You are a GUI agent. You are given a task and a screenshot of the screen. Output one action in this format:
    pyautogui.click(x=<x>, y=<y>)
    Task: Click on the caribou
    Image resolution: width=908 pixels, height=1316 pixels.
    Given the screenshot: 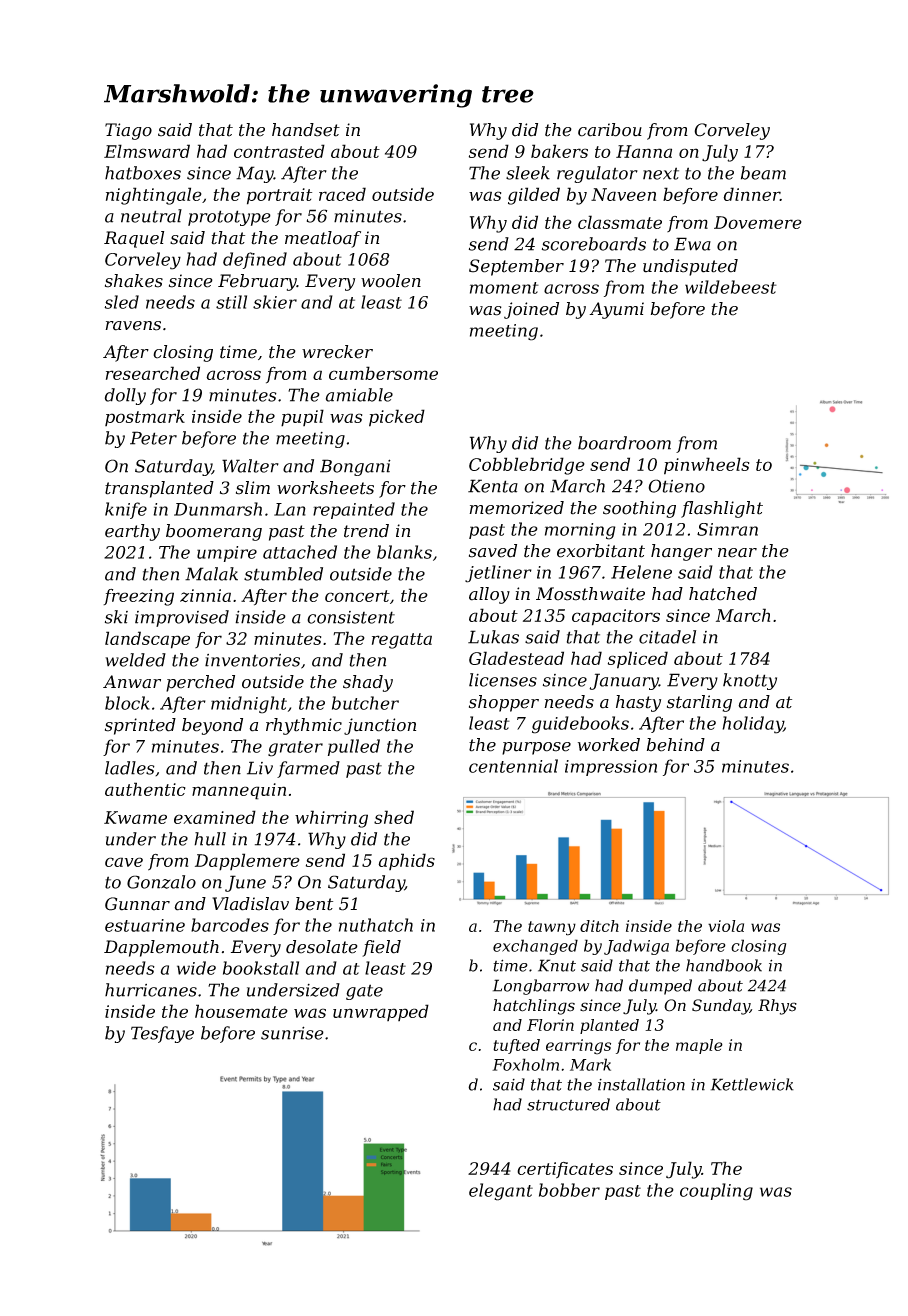 What is the action you would take?
    pyautogui.click(x=610, y=130)
